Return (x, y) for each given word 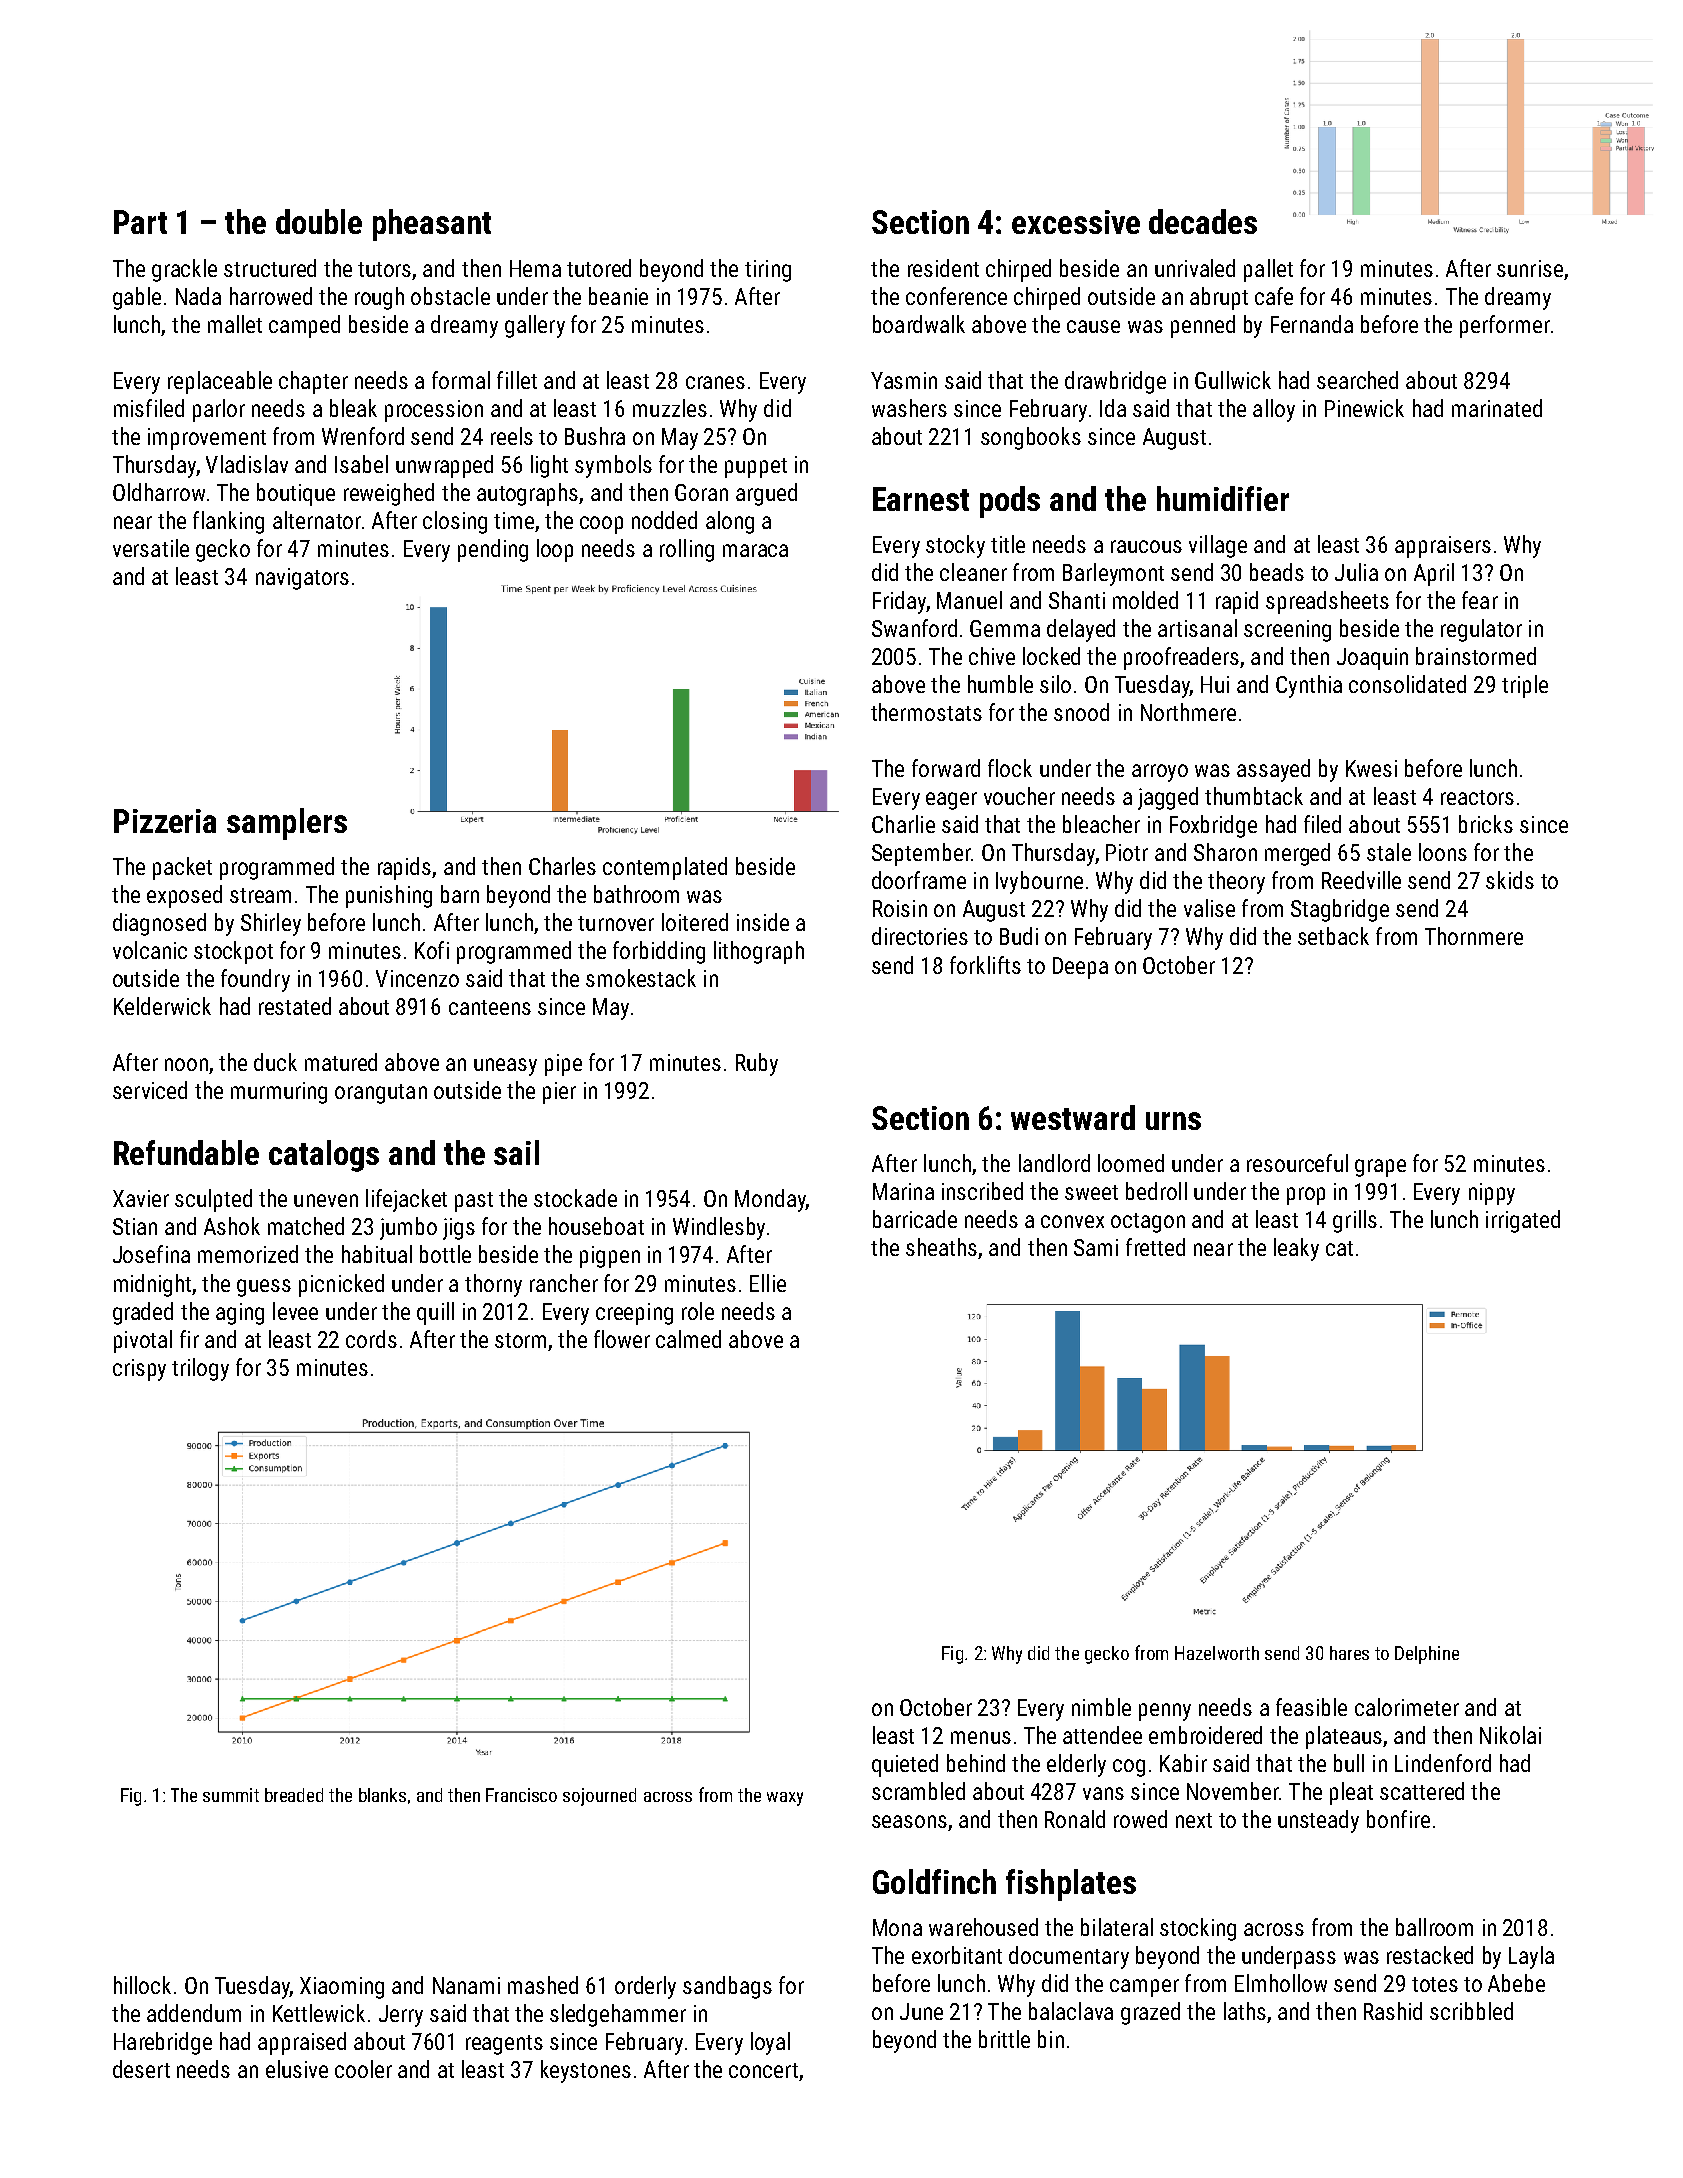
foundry (255, 980)
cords (371, 1339)
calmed (688, 1339)
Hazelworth (1217, 1653)
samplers (287, 824)
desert (141, 2069)
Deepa (1080, 968)
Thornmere (1474, 936)
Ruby (757, 1064)
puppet (756, 468)
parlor (219, 410)
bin (1051, 2039)
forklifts (985, 965)
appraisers (1443, 547)
